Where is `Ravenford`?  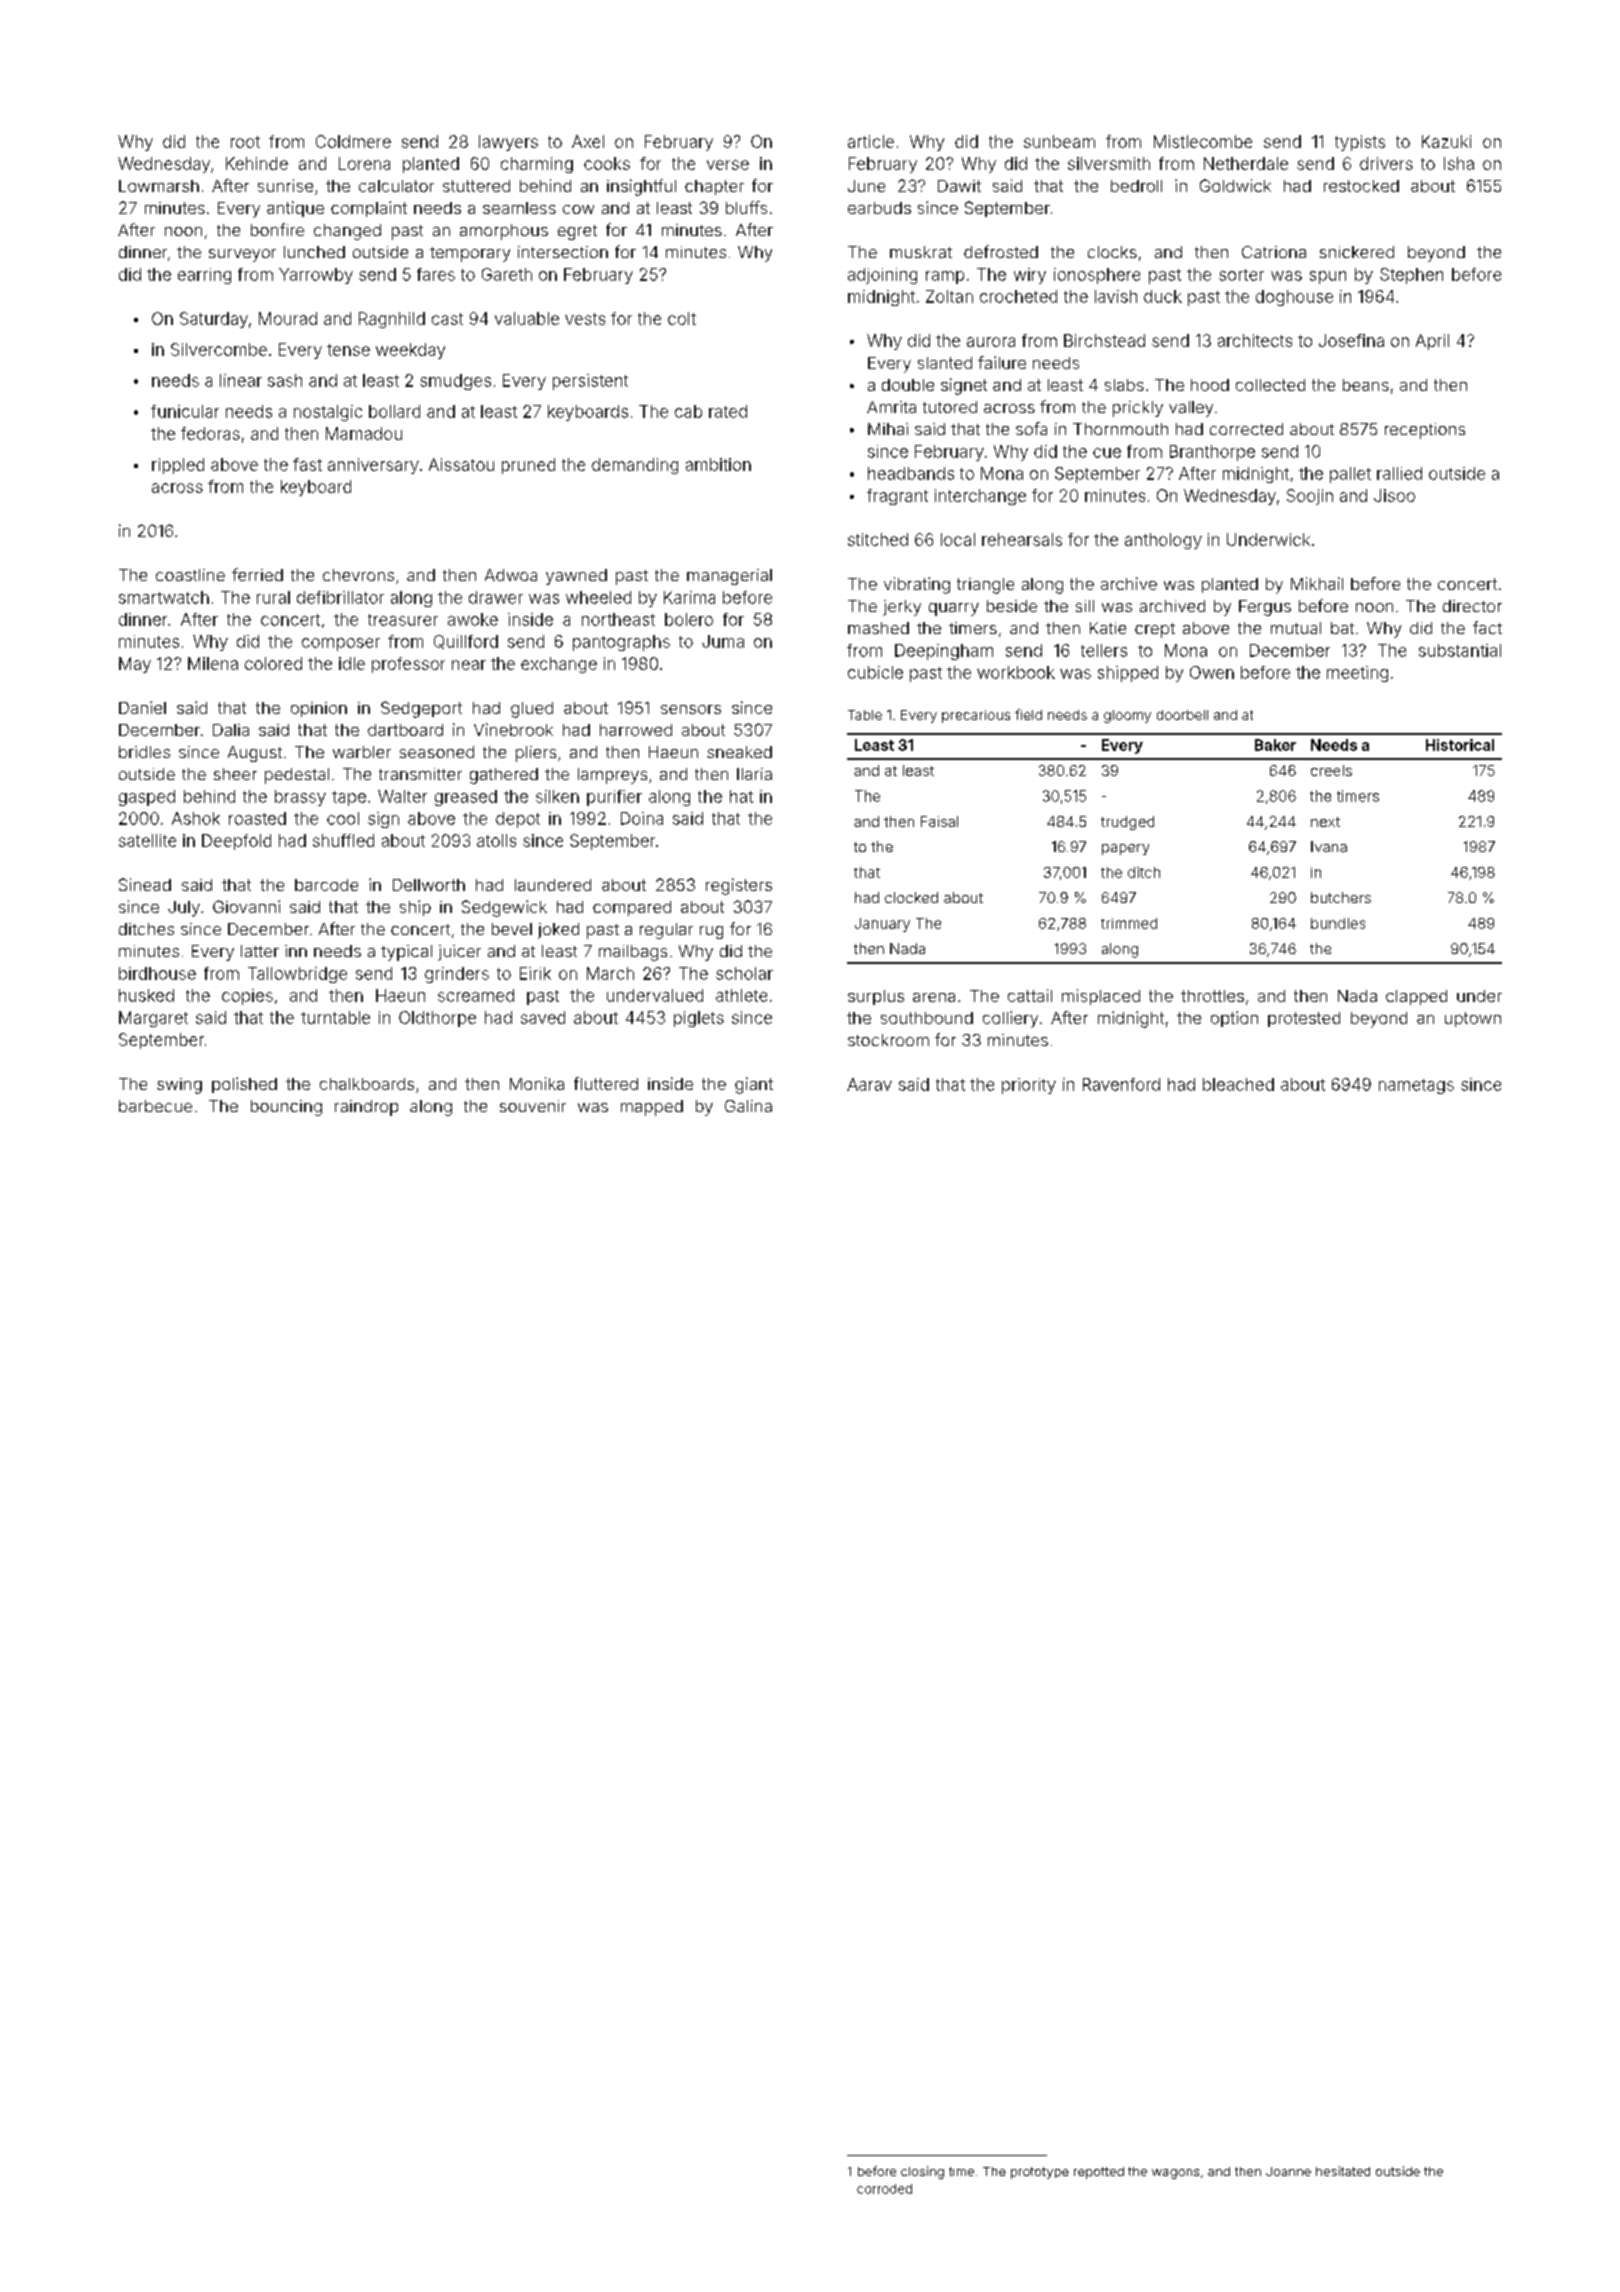
Ravenford is located at coordinates (1121, 1084).
